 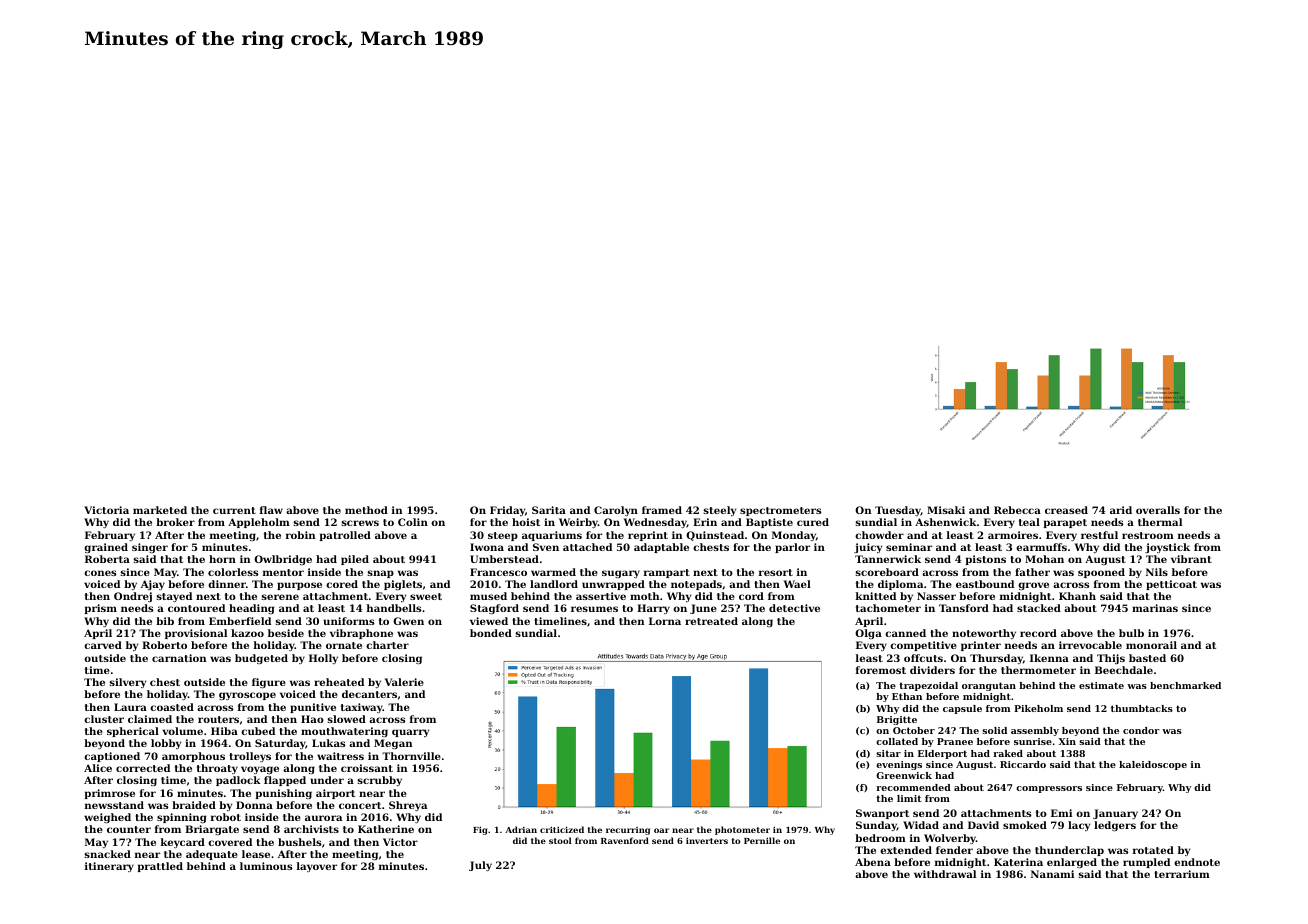 What do you see at coordinates (909, 798) in the screenshot?
I see `limit` at bounding box center [909, 798].
